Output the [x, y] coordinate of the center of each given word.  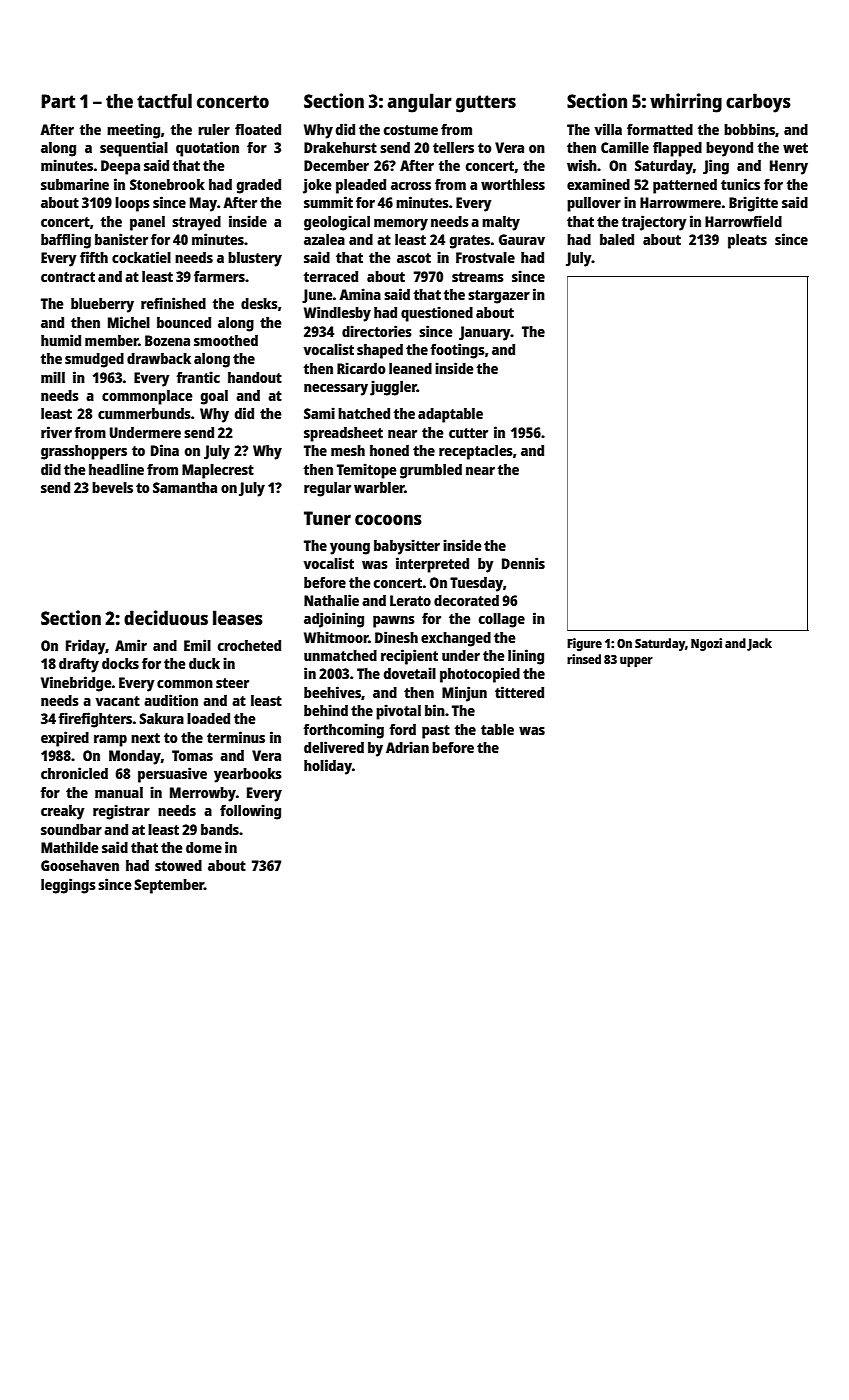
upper [636, 662]
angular [420, 103]
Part [58, 101]
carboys [758, 103]
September [169, 886]
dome [204, 847]
